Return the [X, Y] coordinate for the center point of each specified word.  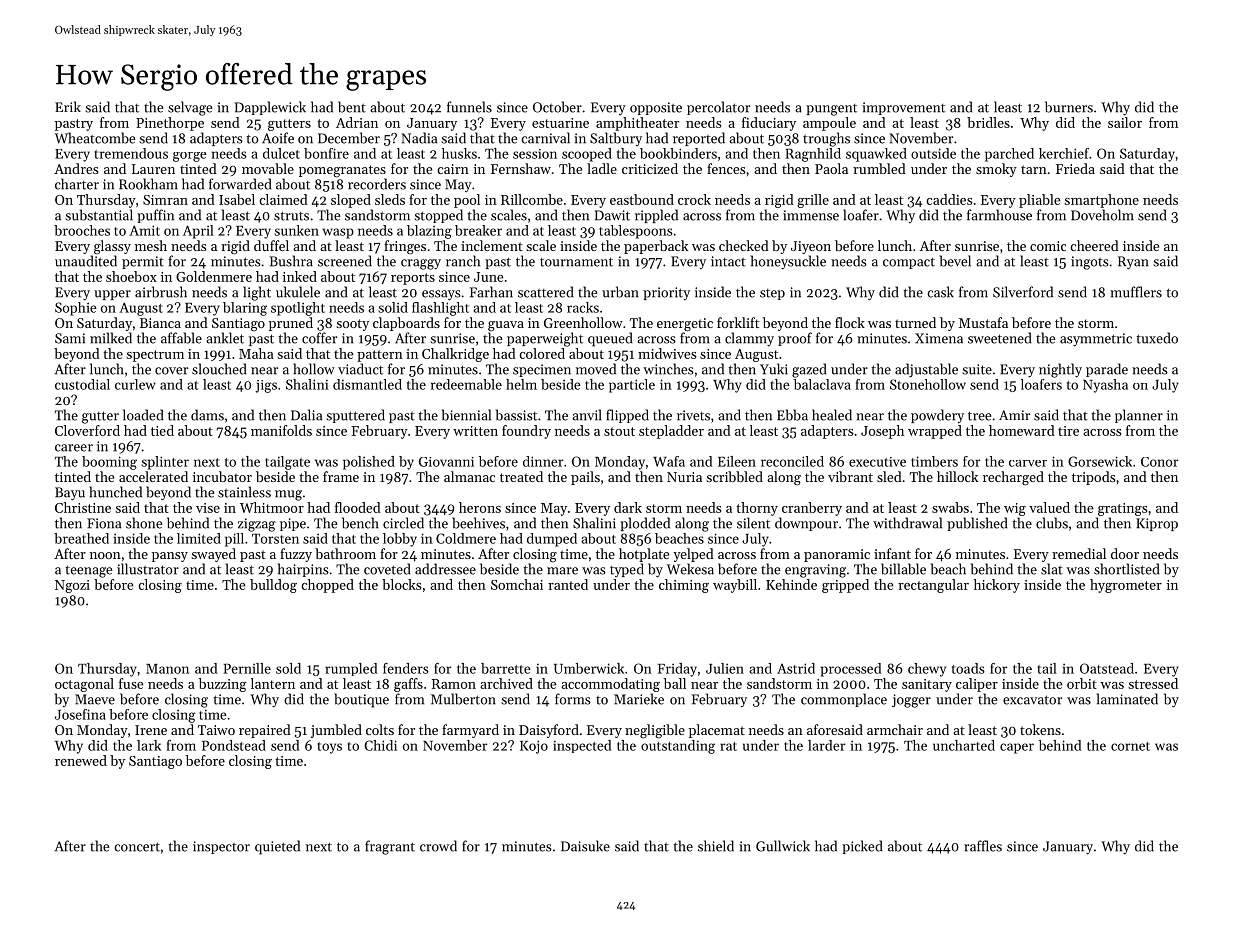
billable [903, 569]
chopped [327, 586]
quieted [277, 847]
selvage [190, 108]
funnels [469, 107]
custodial [82, 384]
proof [795, 339]
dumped [552, 540]
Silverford [1023, 292]
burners [1069, 107]
